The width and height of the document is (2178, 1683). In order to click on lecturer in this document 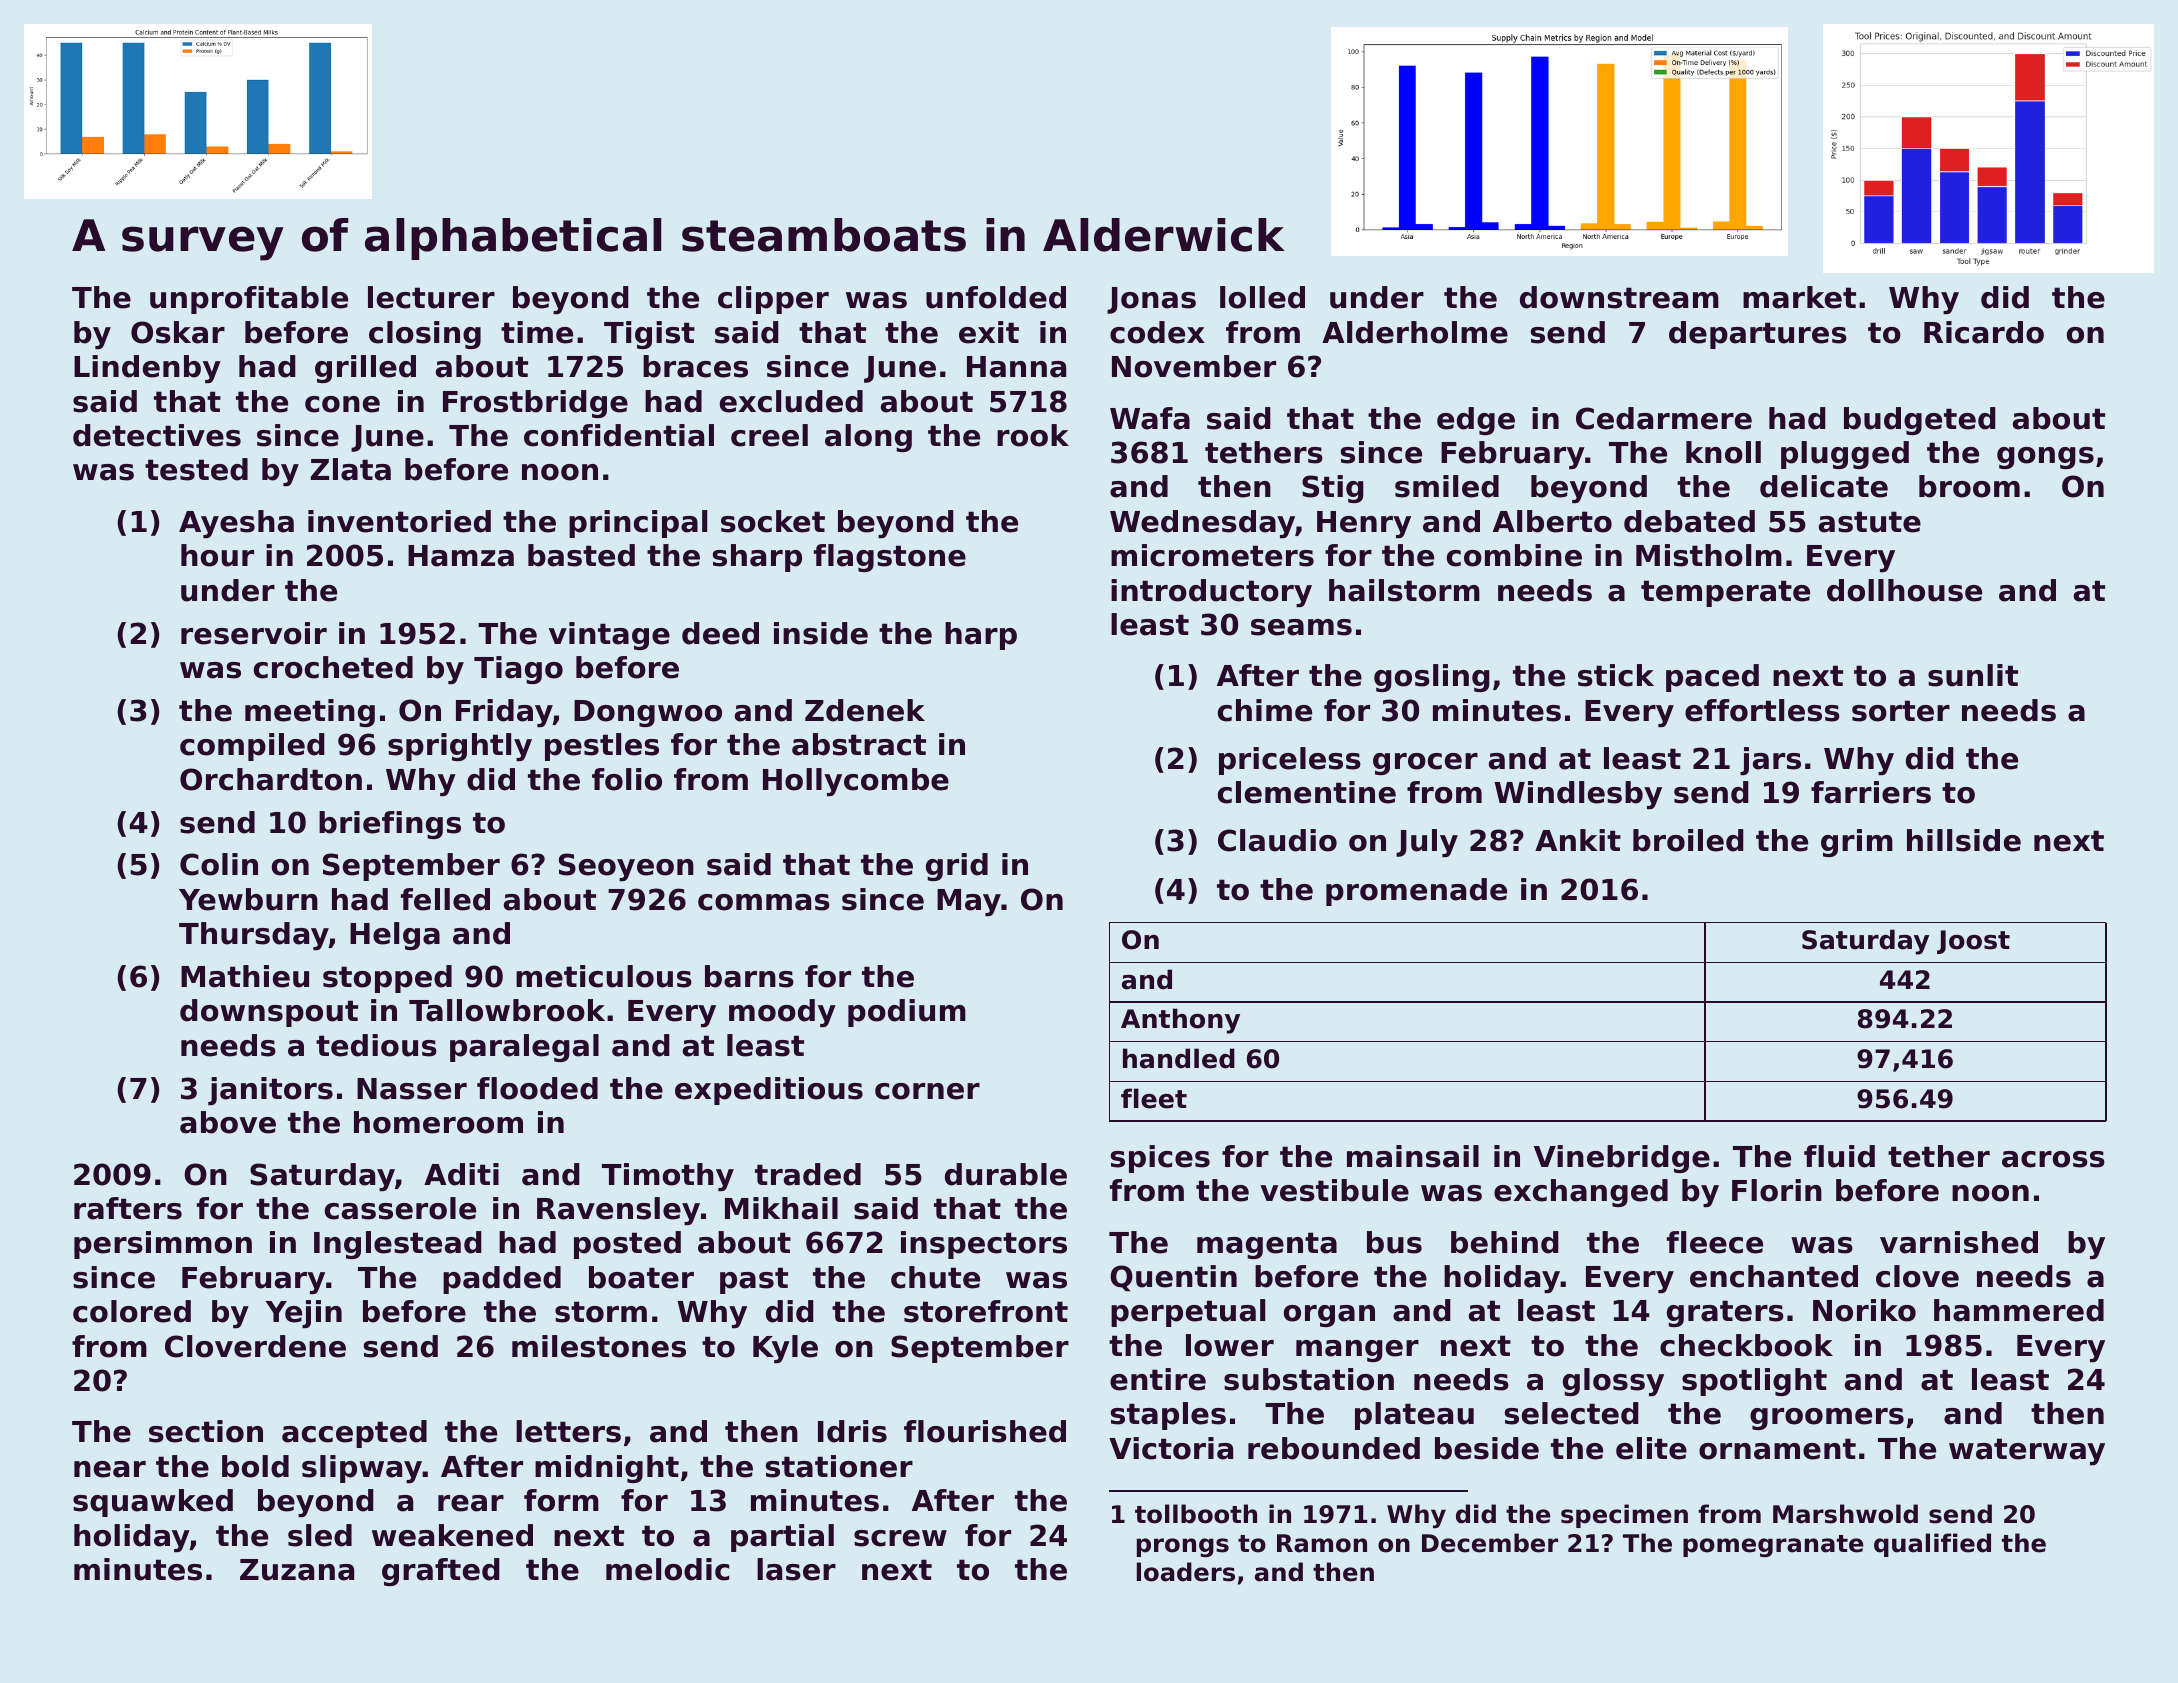, I will do `click(431, 297)`.
